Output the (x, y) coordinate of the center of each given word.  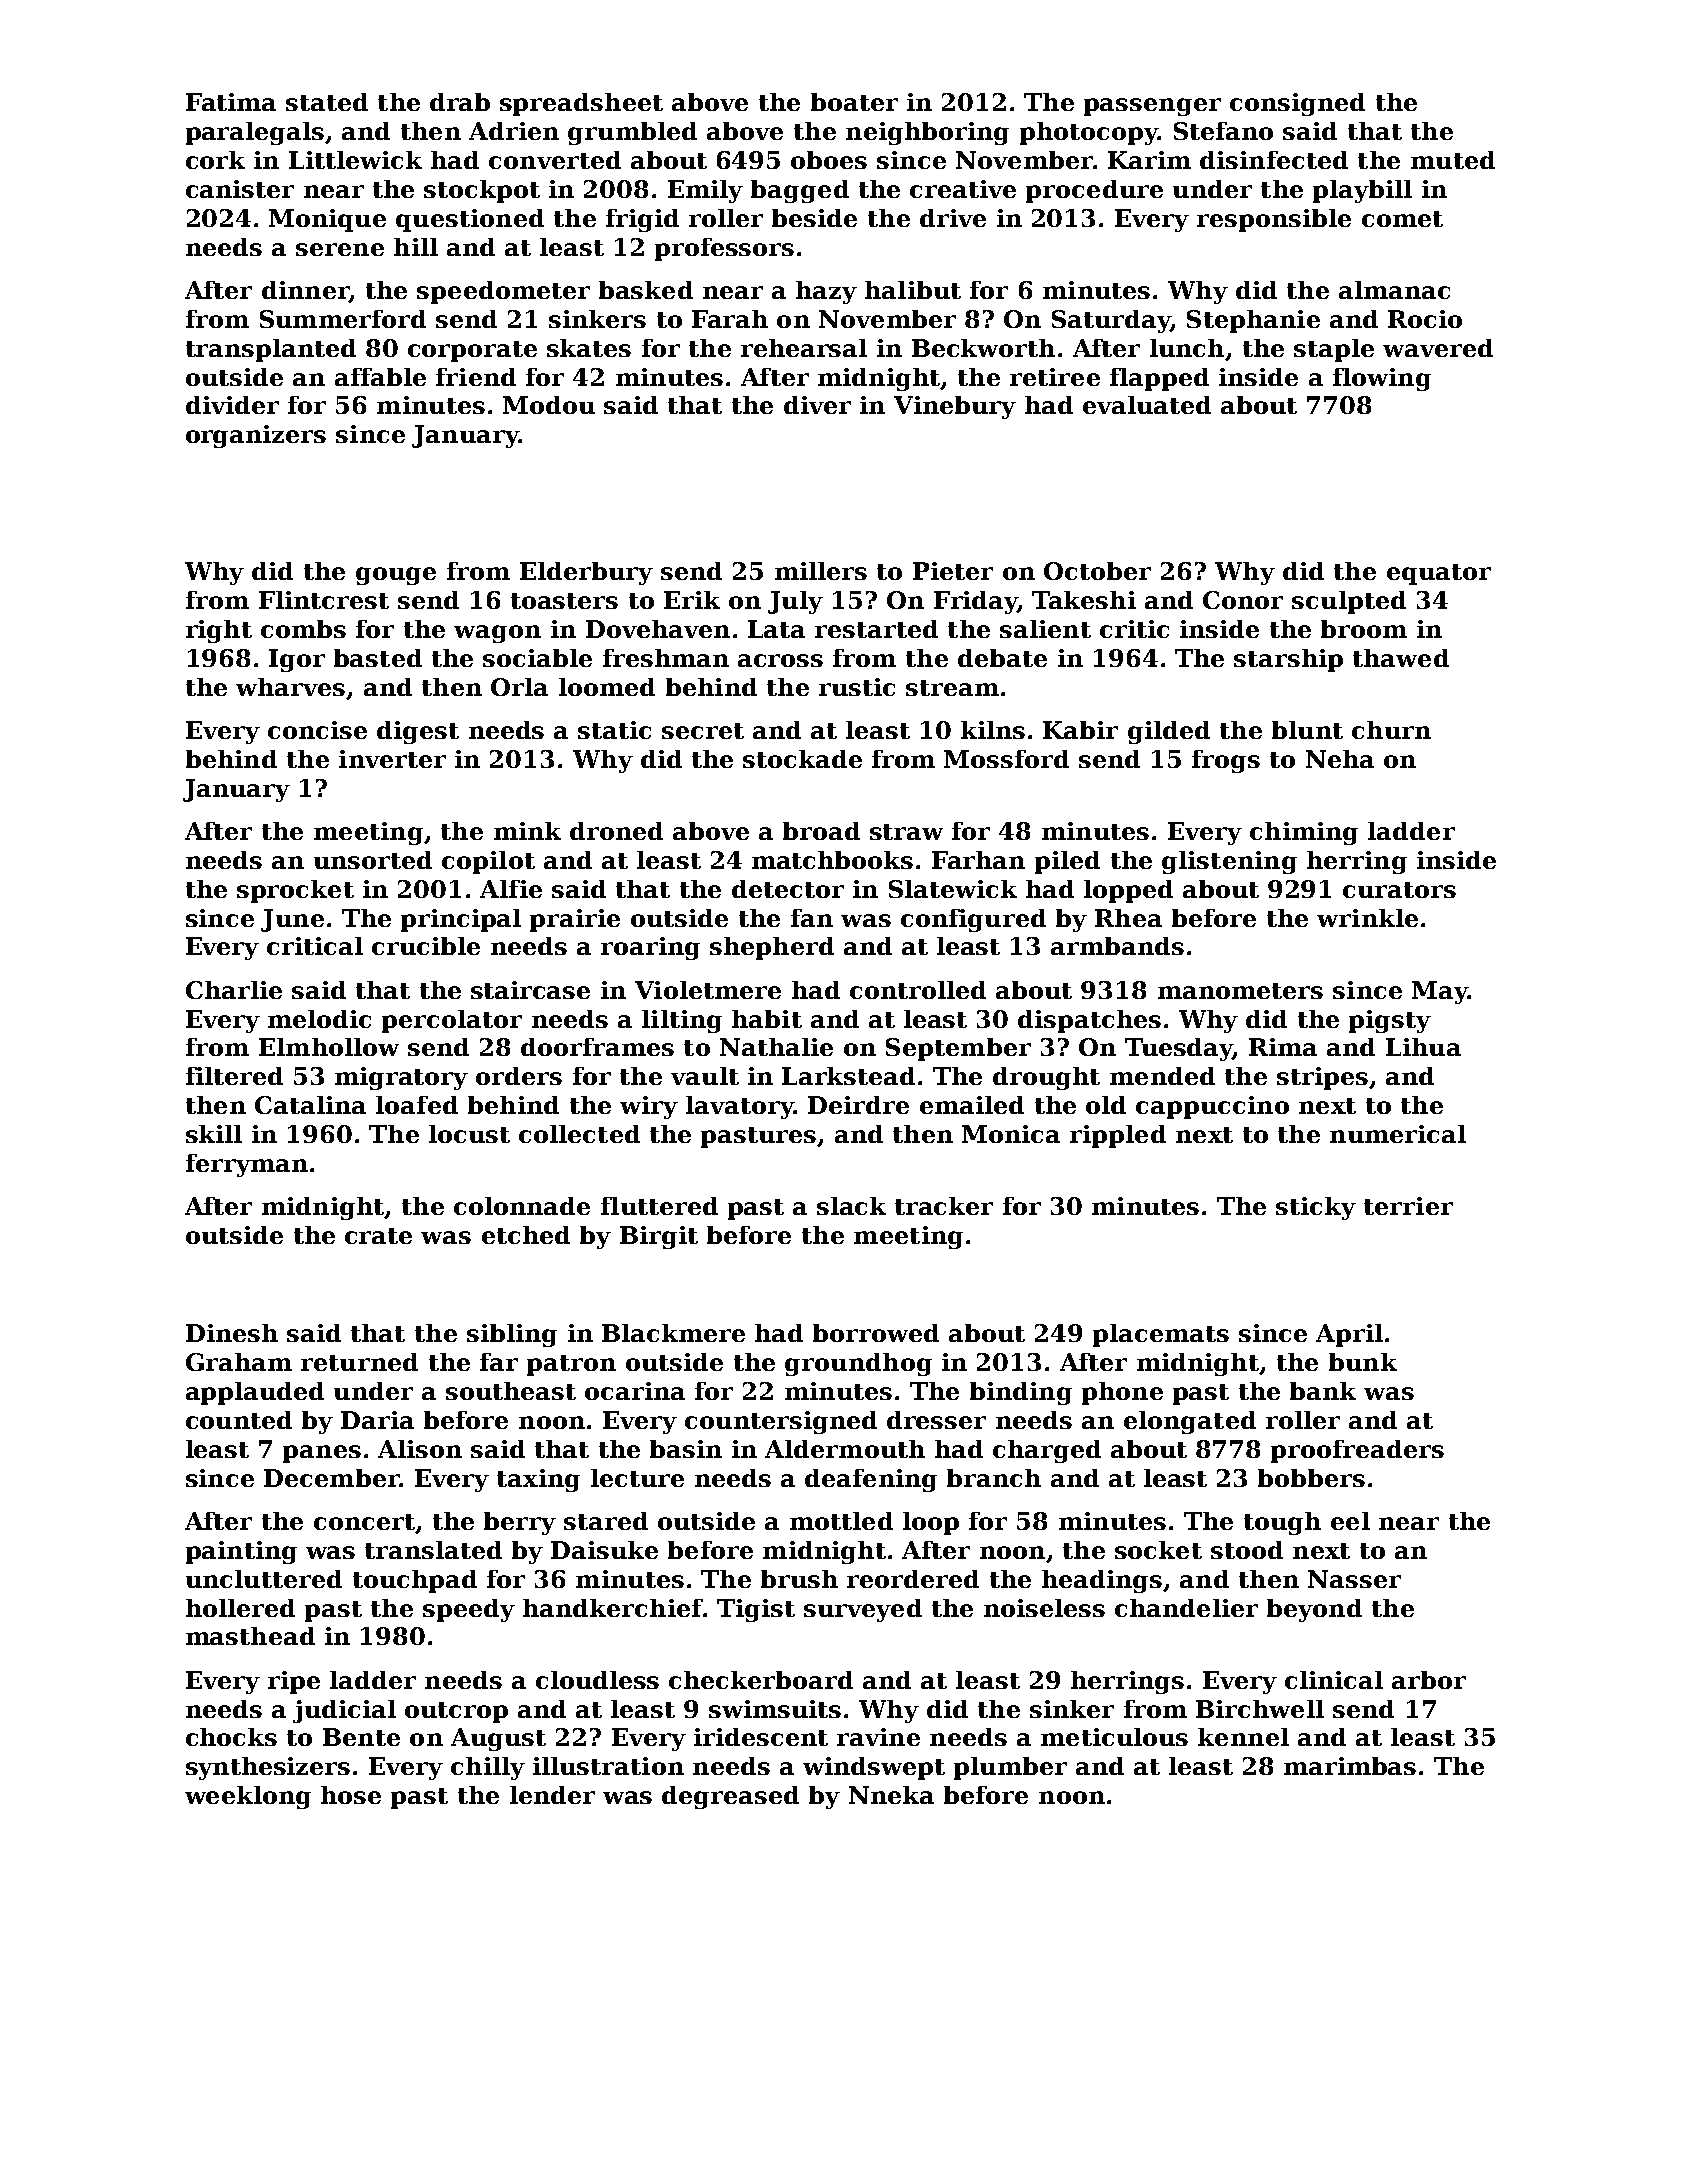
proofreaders (1357, 1451)
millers (821, 571)
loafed (417, 1105)
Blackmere (673, 1333)
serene (340, 249)
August (498, 1739)
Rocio (1425, 319)
